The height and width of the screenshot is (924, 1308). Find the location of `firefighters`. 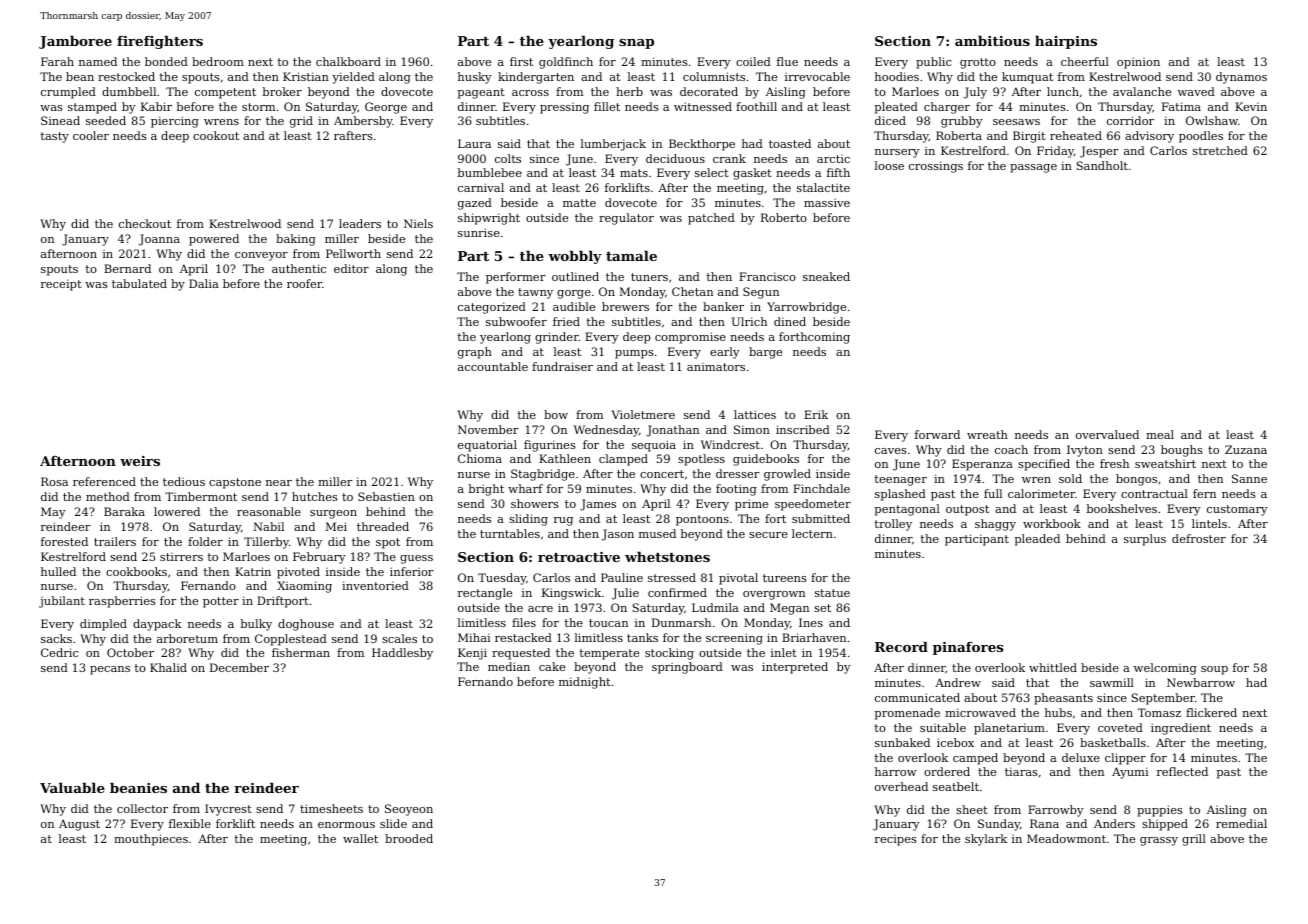

firefighters is located at coordinates (160, 42).
